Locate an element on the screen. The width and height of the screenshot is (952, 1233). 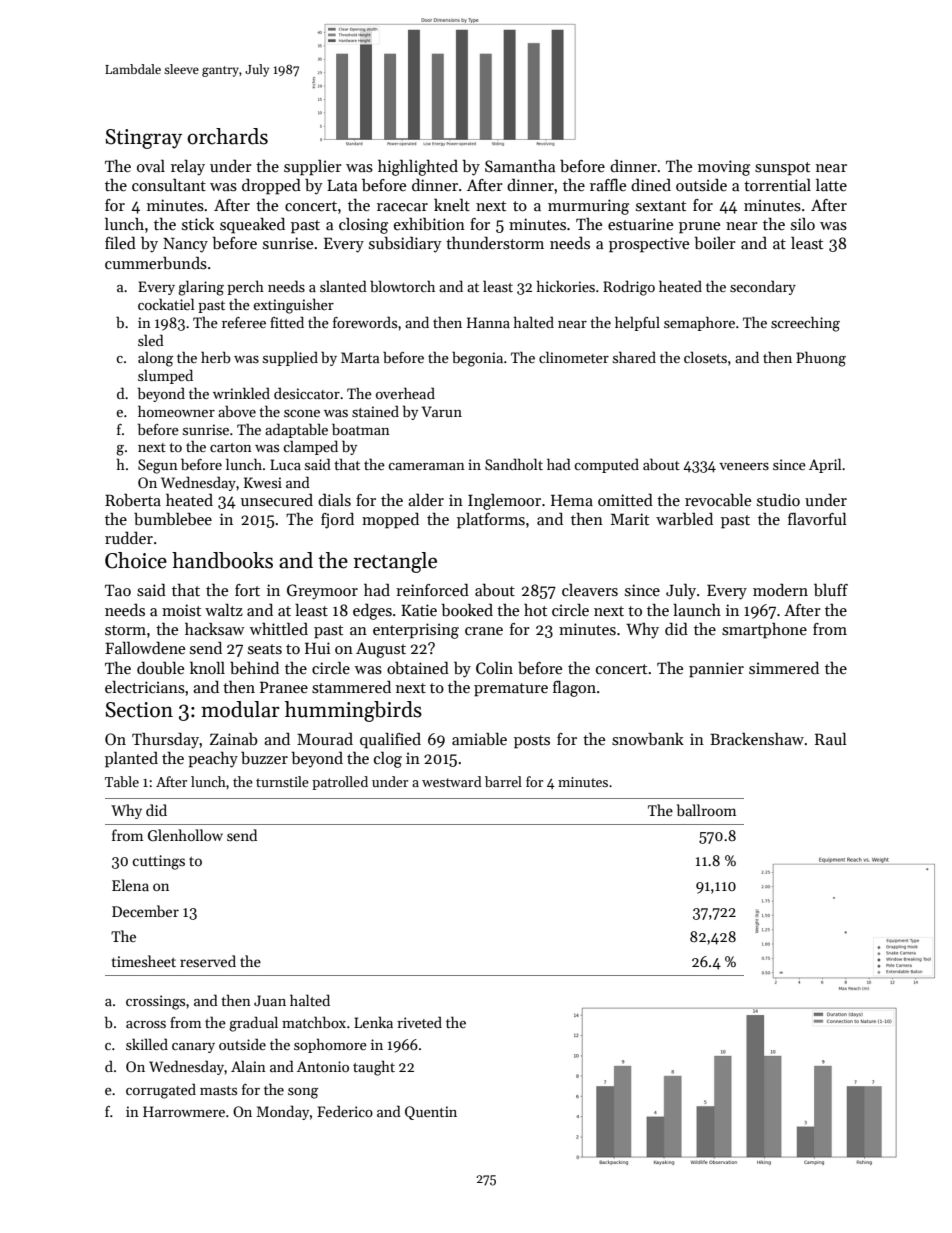
dropped is located at coordinates (271, 186).
